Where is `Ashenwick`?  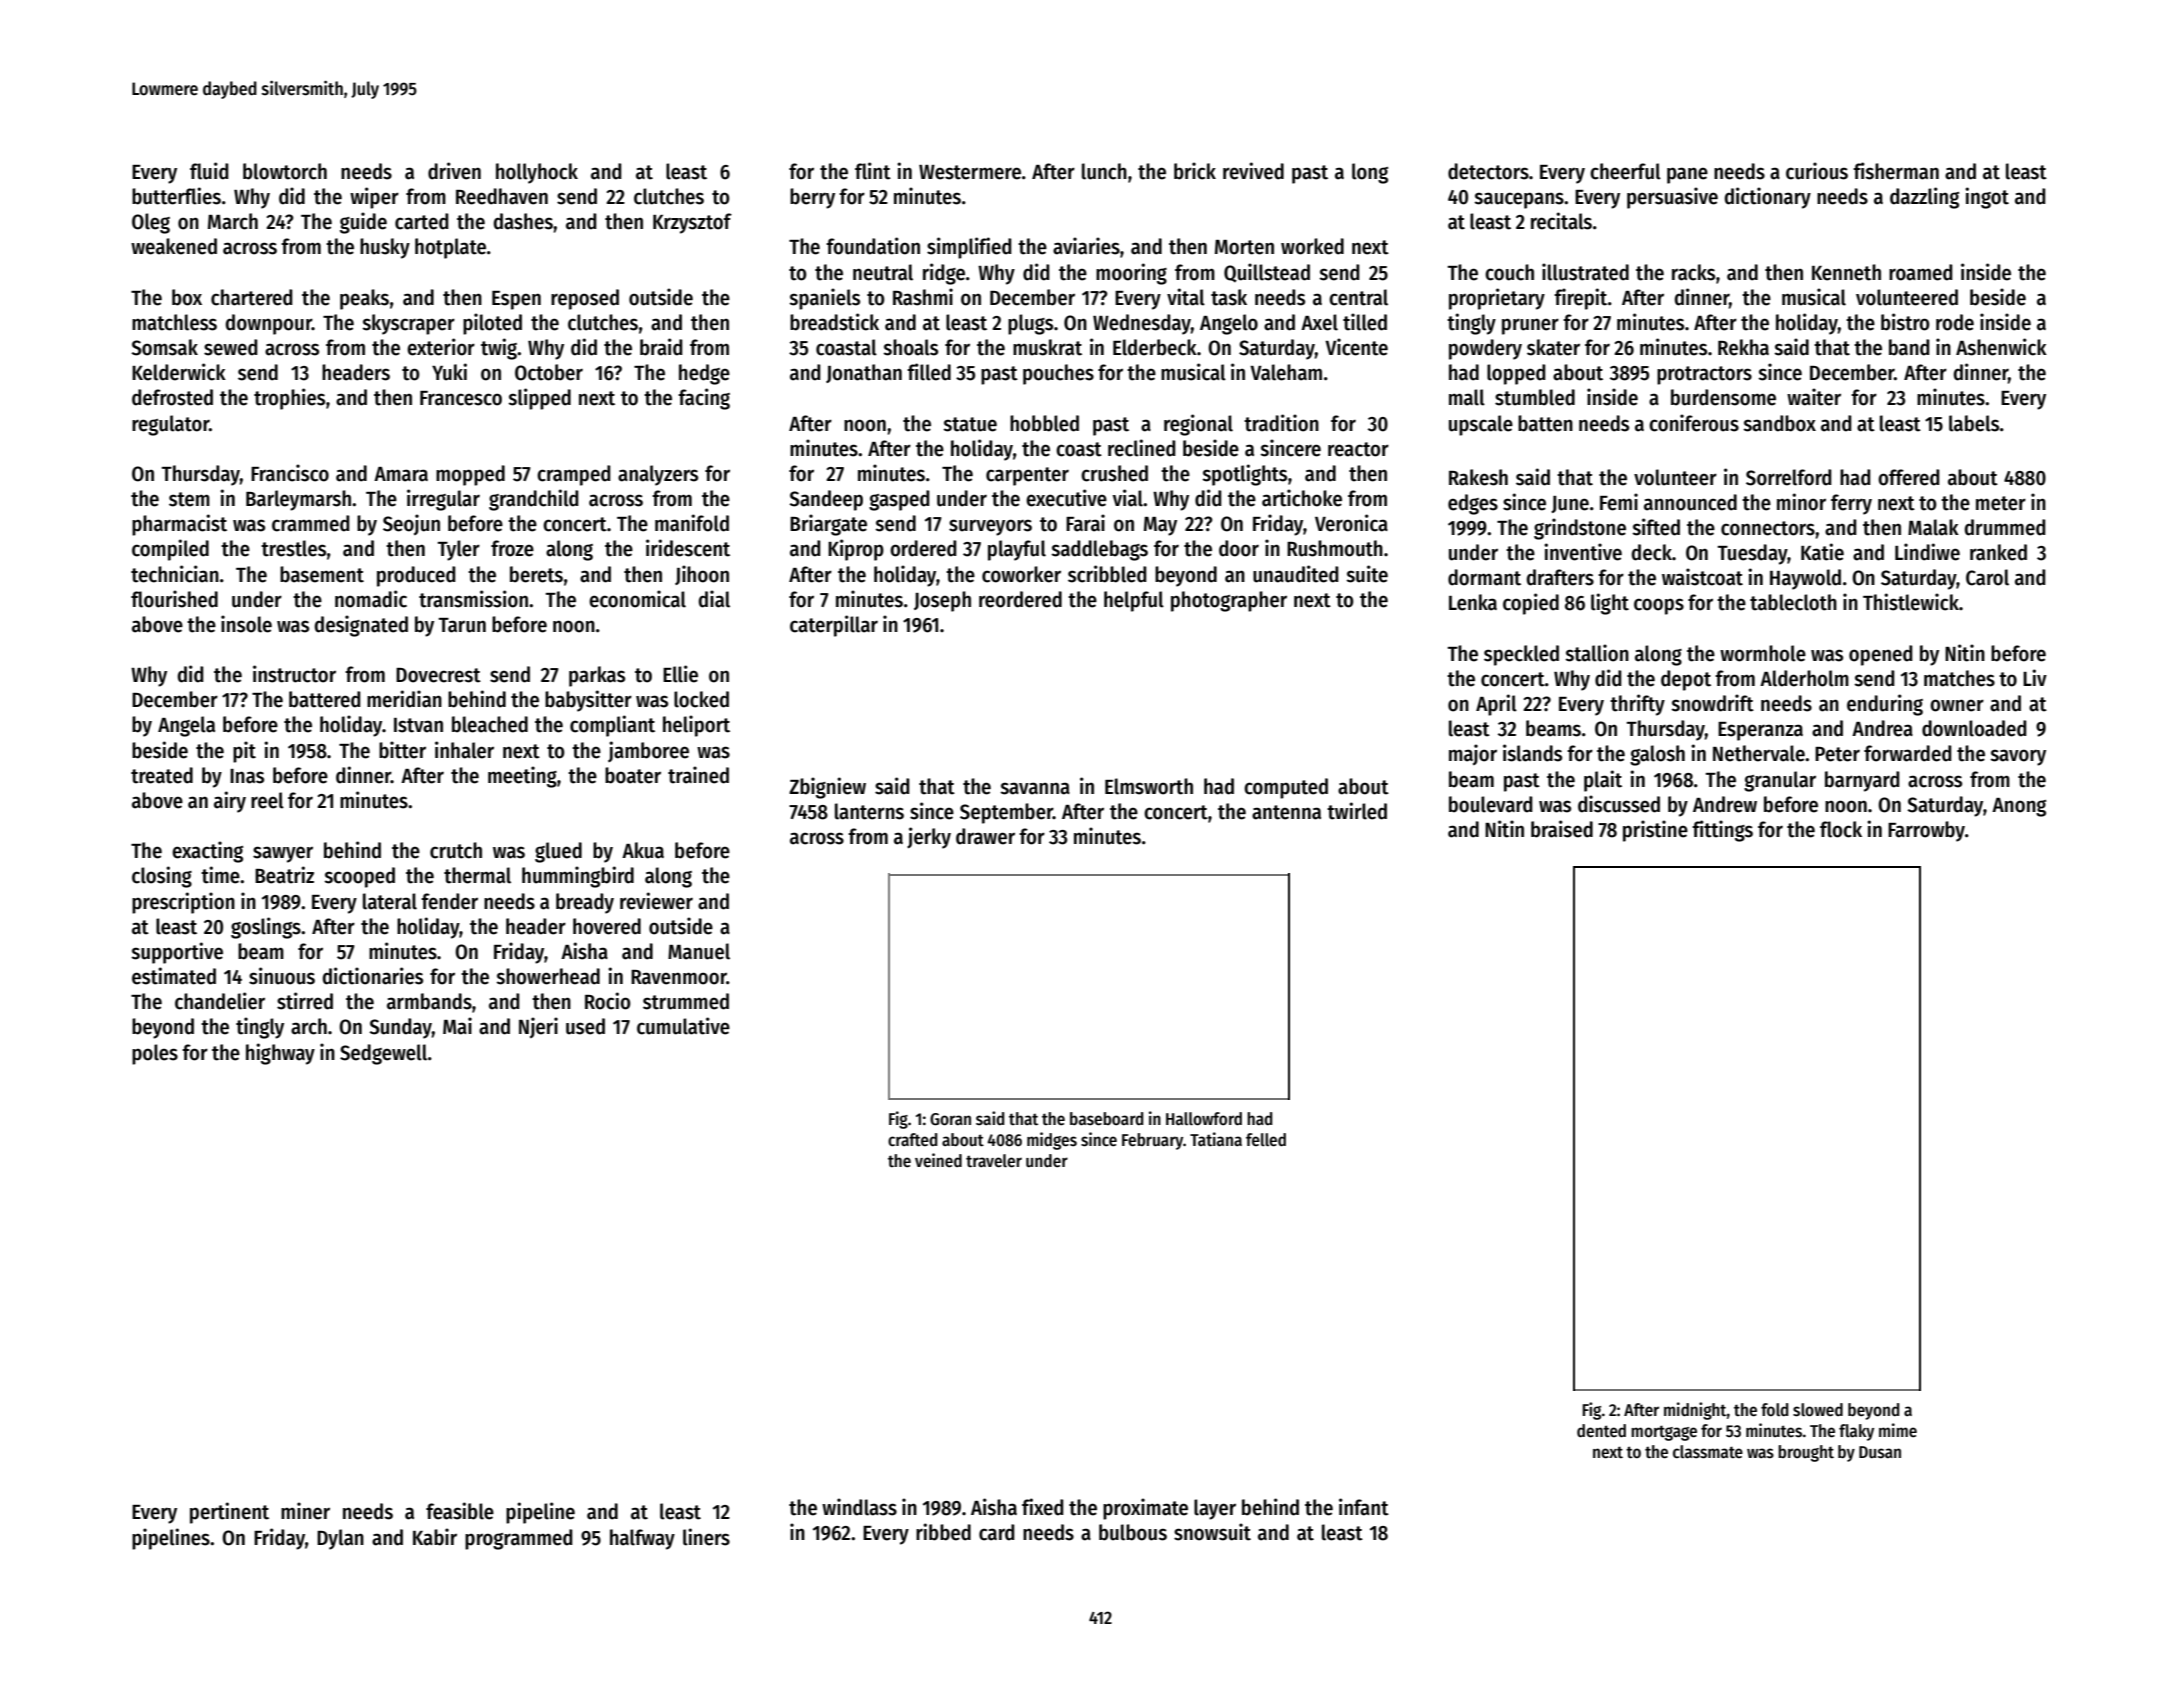 Ashenwick is located at coordinates (2001, 347).
